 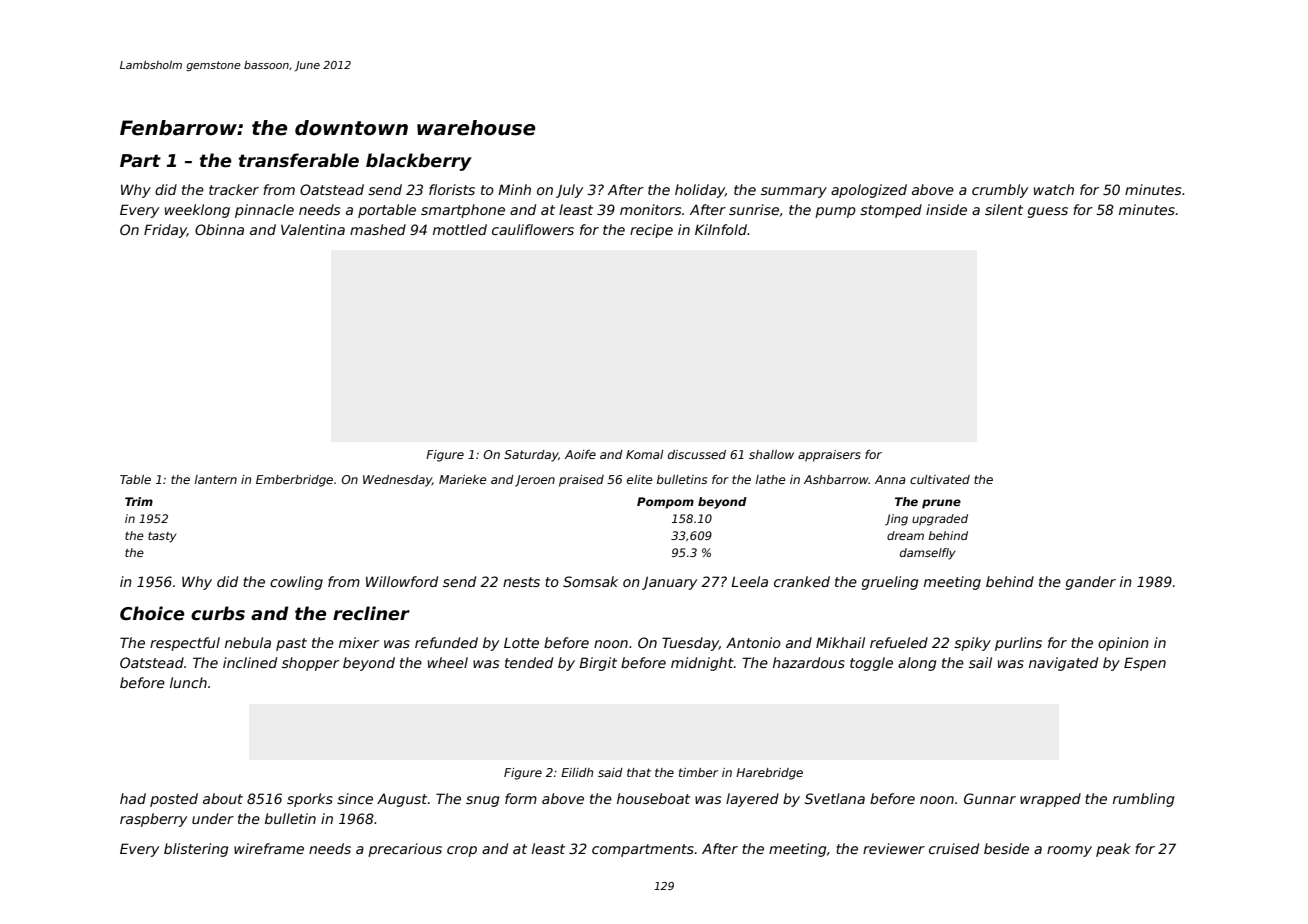 What do you see at coordinates (223, 798) in the screenshot?
I see `about` at bounding box center [223, 798].
